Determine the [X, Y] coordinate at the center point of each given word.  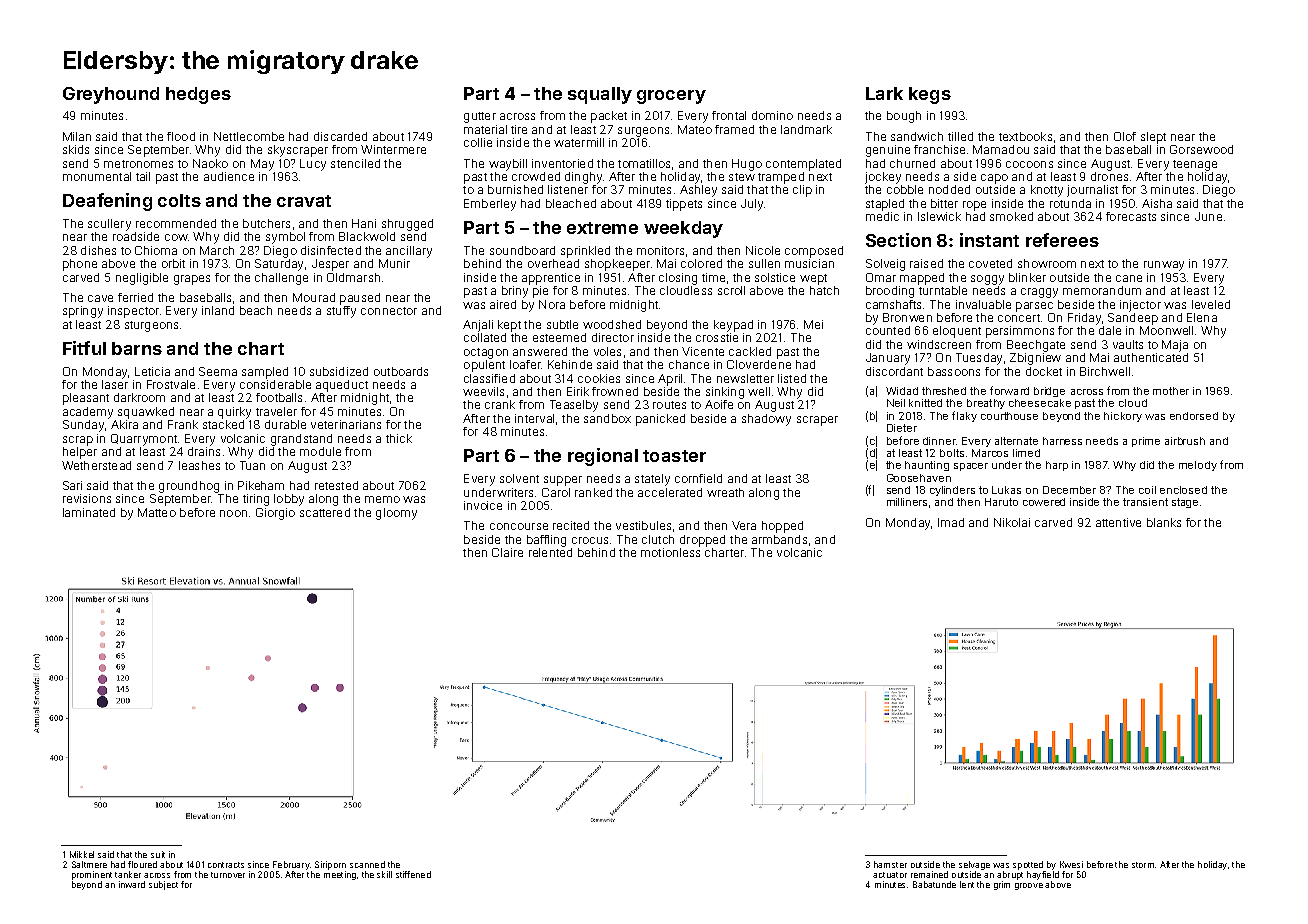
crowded [536, 176]
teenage [1195, 165]
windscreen [939, 344]
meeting [340, 875]
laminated [89, 512]
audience [229, 176]
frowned [615, 391]
